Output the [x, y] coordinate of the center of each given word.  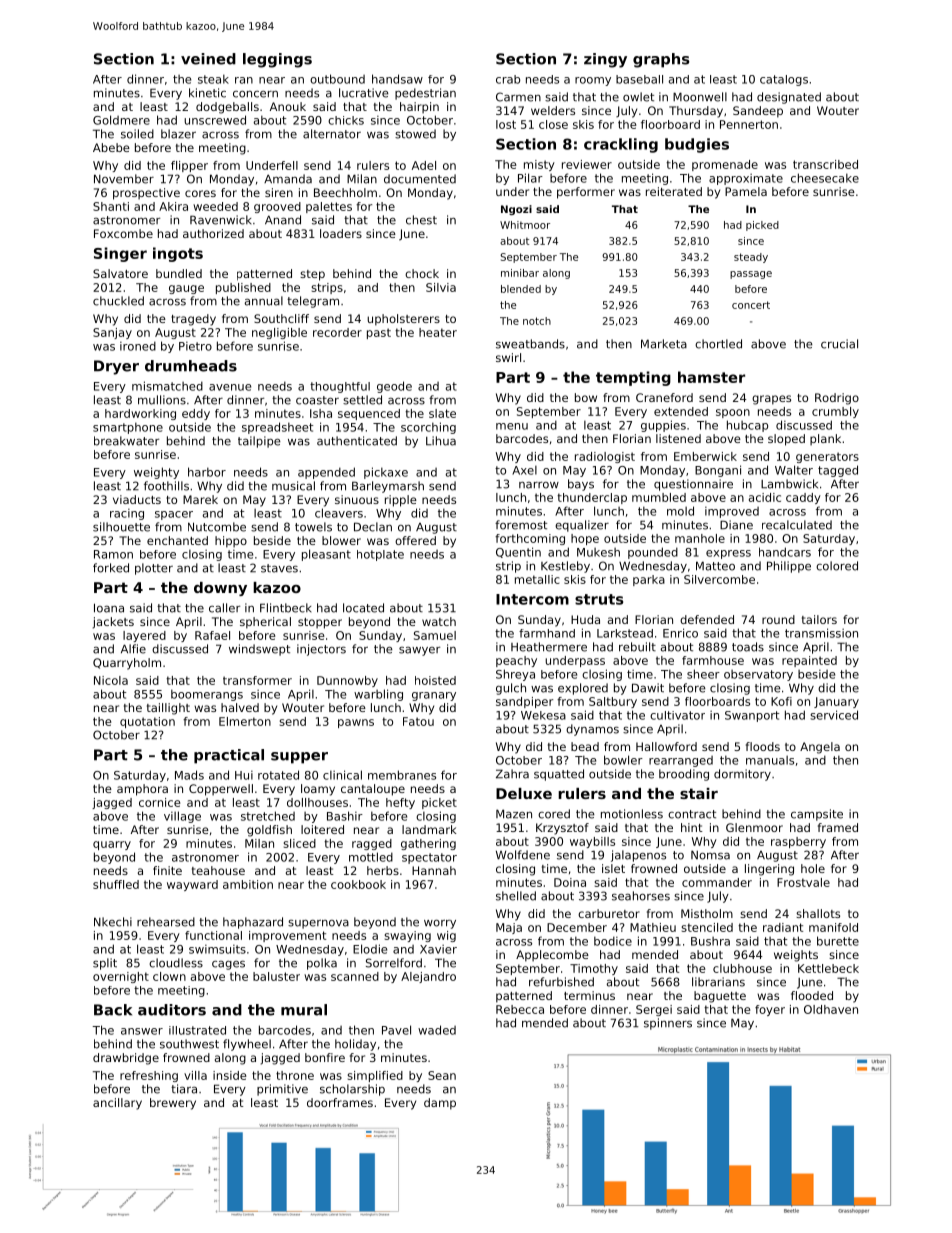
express [728, 554]
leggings [277, 60]
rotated [278, 775]
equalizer [582, 526]
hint [692, 827]
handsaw [397, 79]
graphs [661, 60]
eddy [196, 414]
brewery [173, 1104]
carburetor [609, 913]
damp [440, 1104]
